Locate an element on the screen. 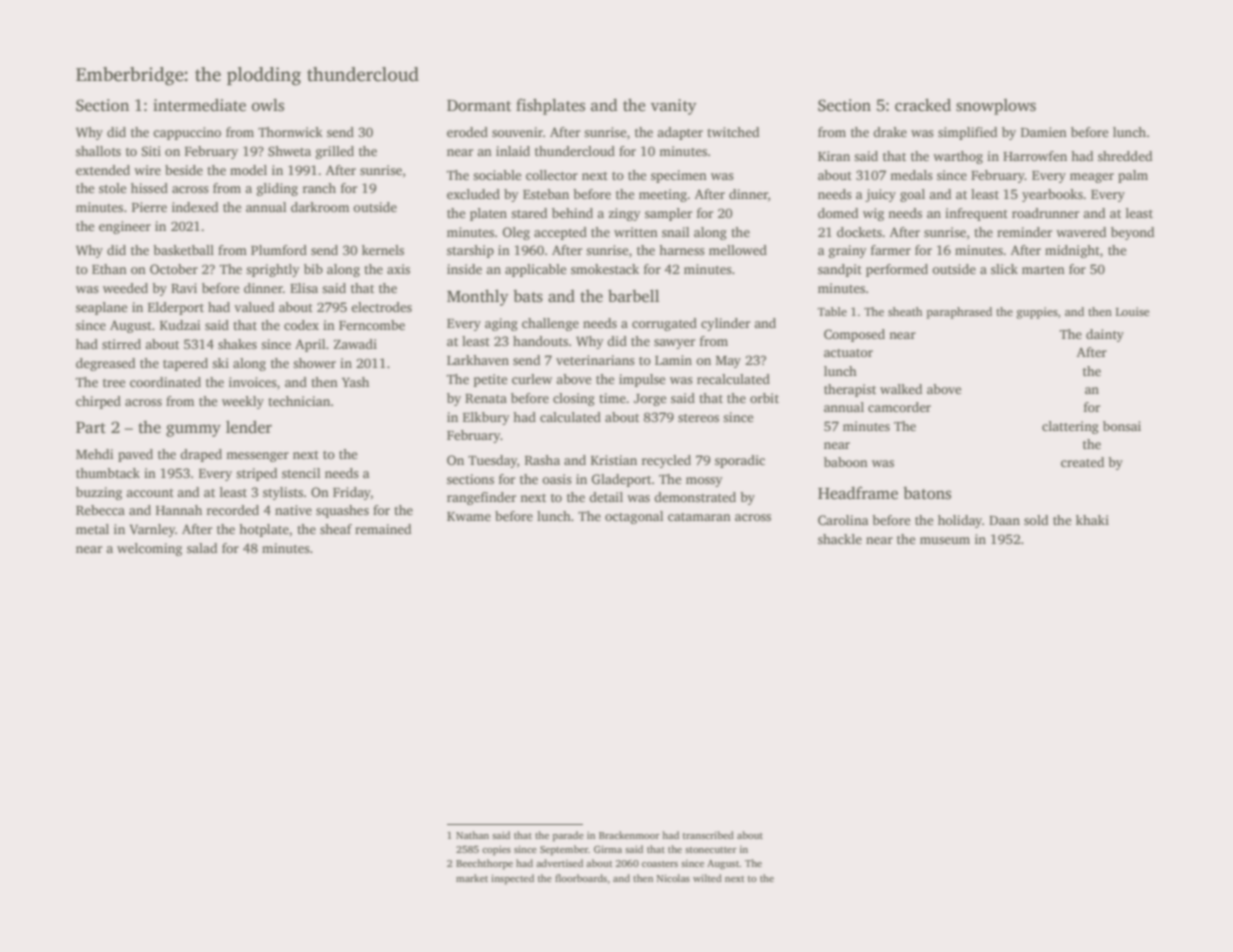 The height and width of the screenshot is (952, 1233). oasis is located at coordinates (557, 479).
